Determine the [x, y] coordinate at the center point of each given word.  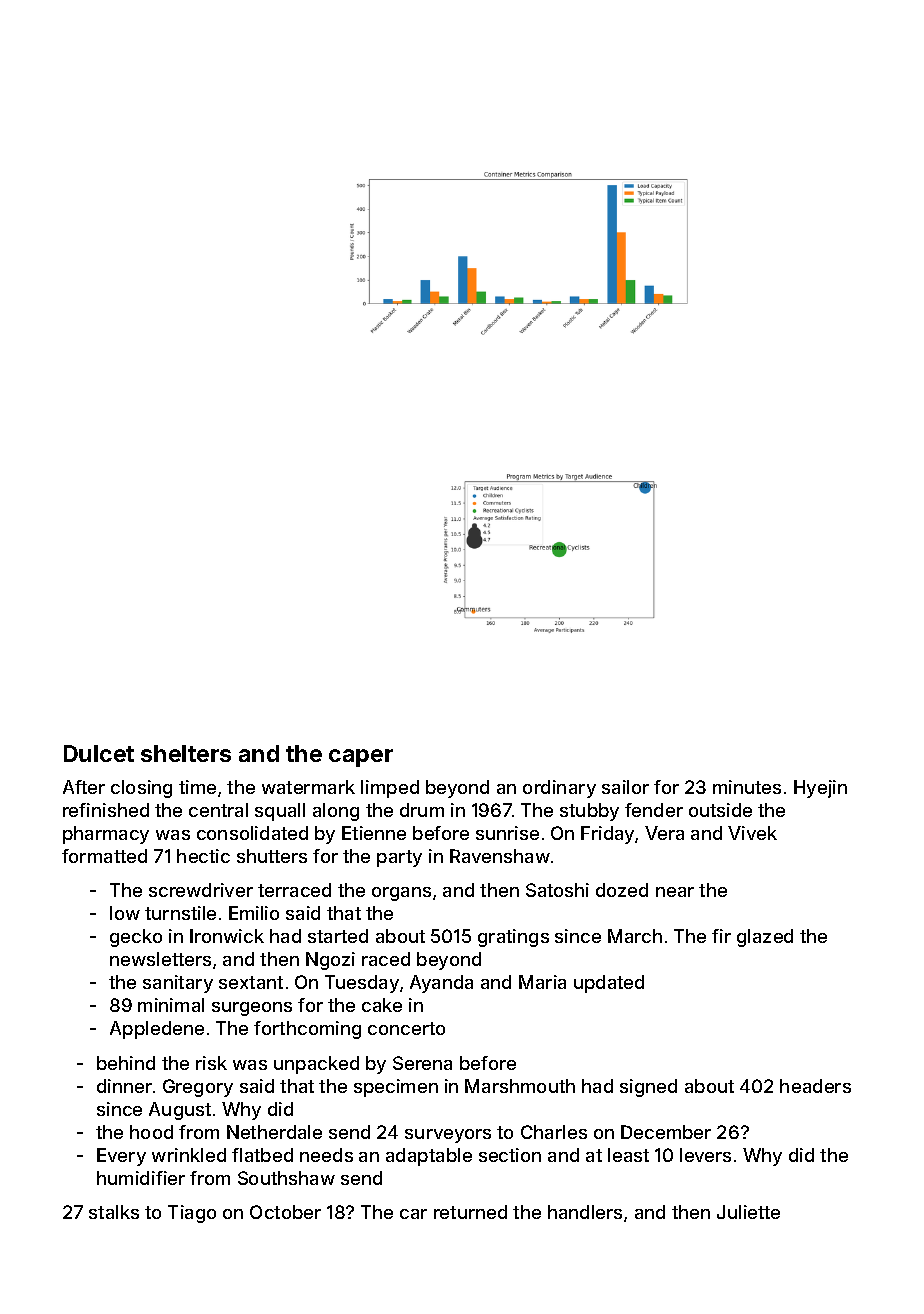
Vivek [752, 833]
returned [470, 1212]
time [197, 787]
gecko [136, 938]
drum [422, 810]
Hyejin [820, 789]
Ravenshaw [500, 856]
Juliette [748, 1212]
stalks [114, 1212]
